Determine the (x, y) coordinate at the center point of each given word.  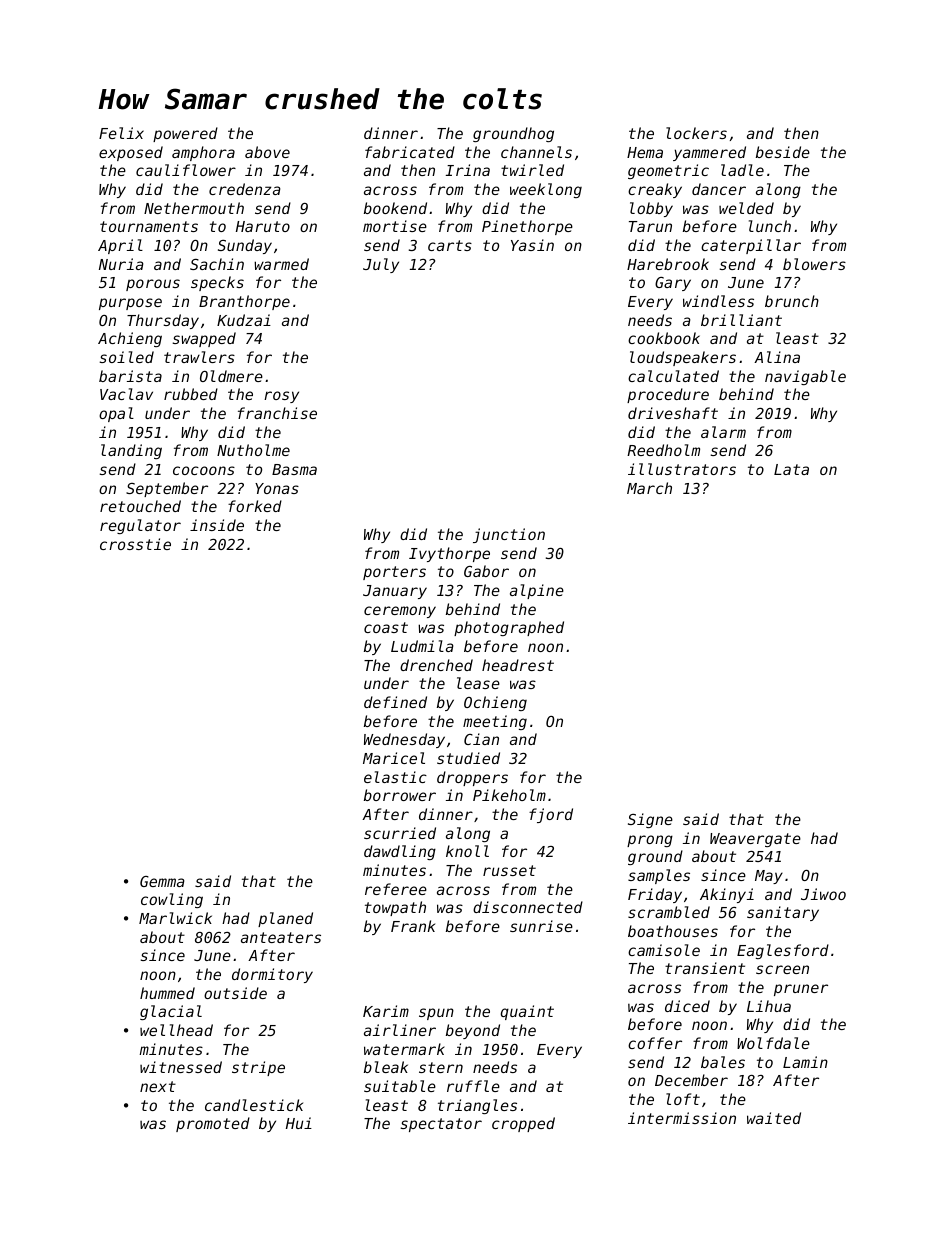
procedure (668, 395)
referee (396, 889)
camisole (664, 950)
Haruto (263, 226)
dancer (719, 189)
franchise (277, 413)
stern (441, 1067)
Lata (791, 469)
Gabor (486, 571)
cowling (172, 900)
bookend (395, 208)
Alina (777, 357)
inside (217, 525)
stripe (258, 1068)
